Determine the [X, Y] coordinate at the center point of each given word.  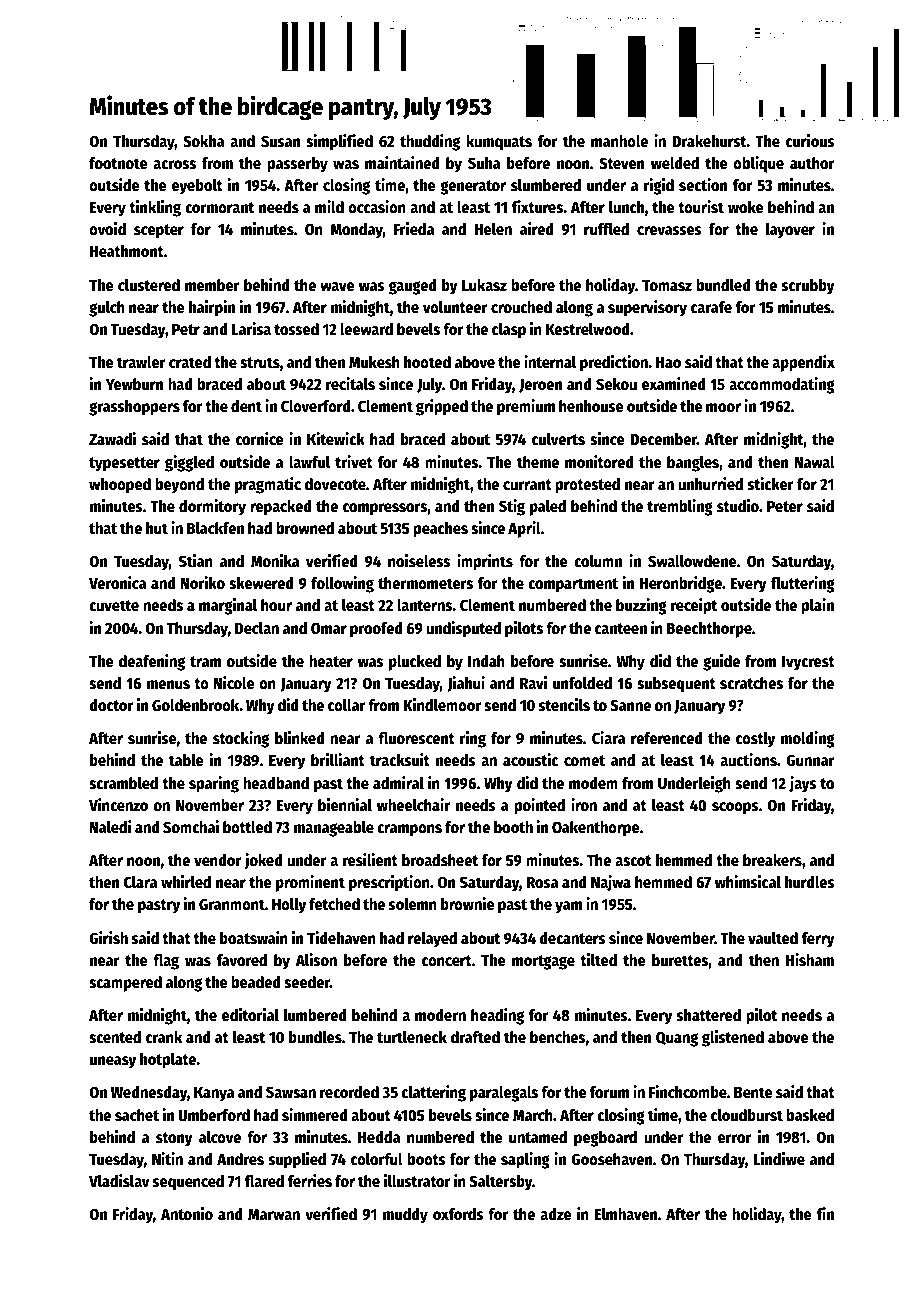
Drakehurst [709, 141]
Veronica [118, 583]
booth [513, 827]
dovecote [335, 484]
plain [817, 606]
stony [174, 1139]
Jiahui [466, 684]
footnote [118, 163]
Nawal [815, 462]
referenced [667, 738]
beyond [179, 486]
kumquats [499, 143]
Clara [140, 882]
